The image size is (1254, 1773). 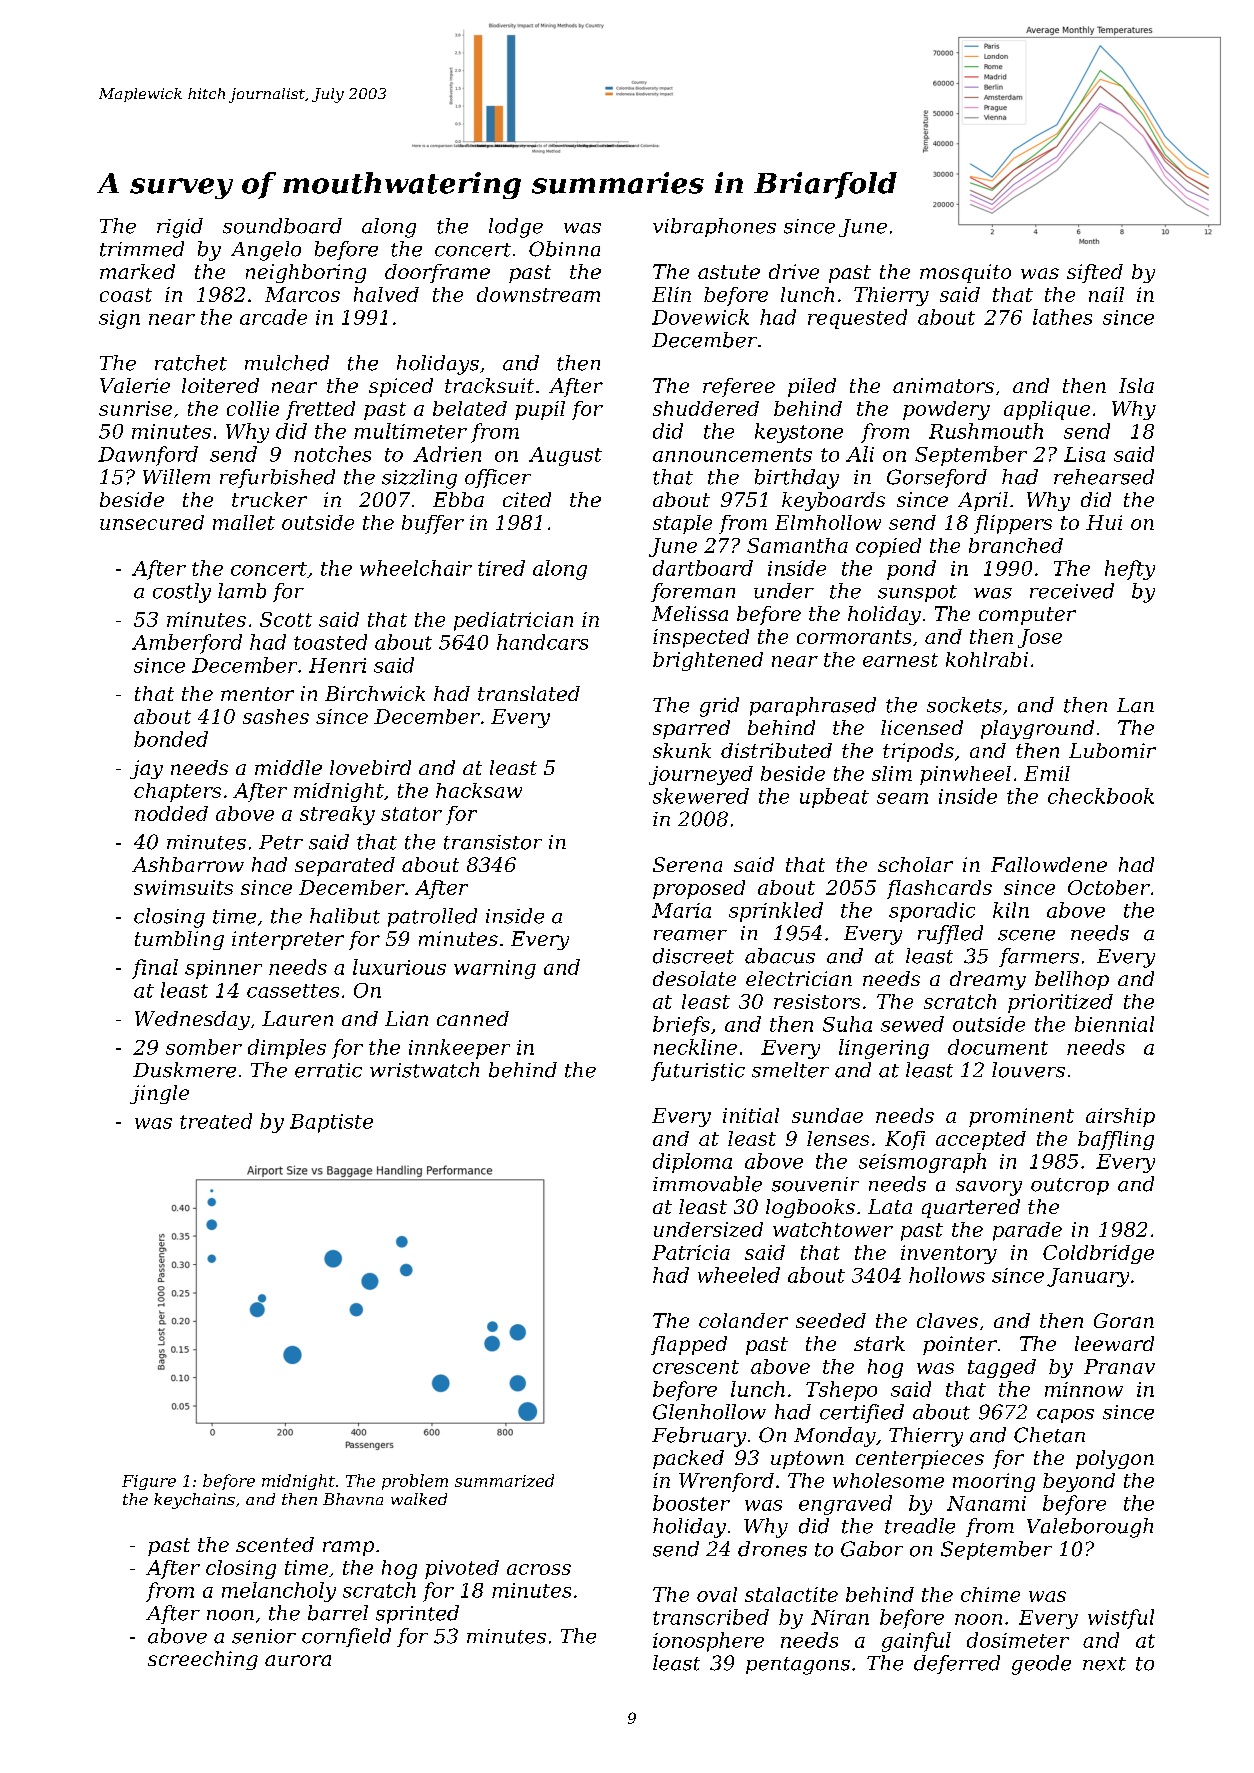 What do you see at coordinates (964, 705) in the image?
I see `sockets` at bounding box center [964, 705].
